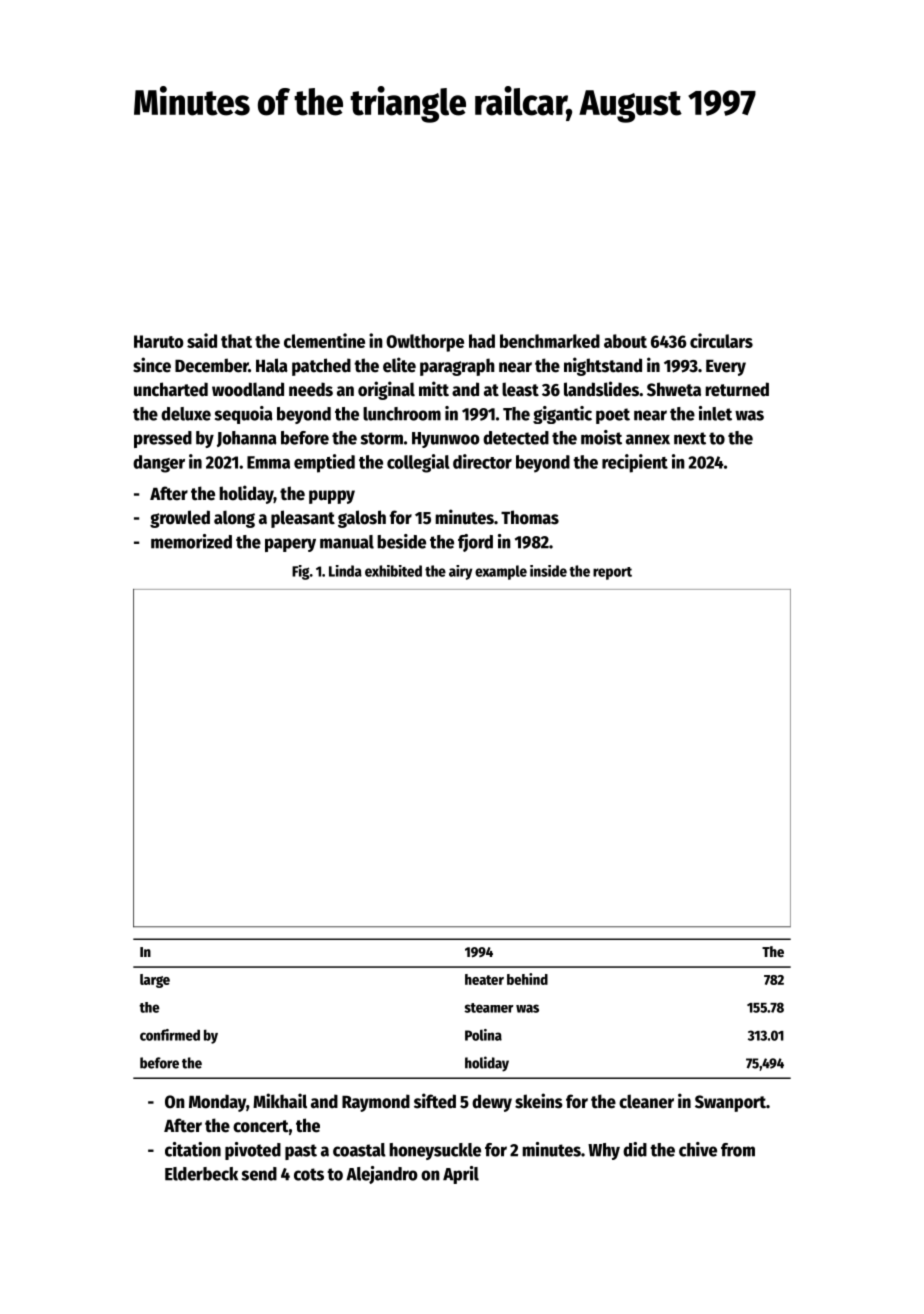 The width and height of the document is (924, 1314). Describe the element at coordinates (726, 368) in the document. I see `Every` at that location.
